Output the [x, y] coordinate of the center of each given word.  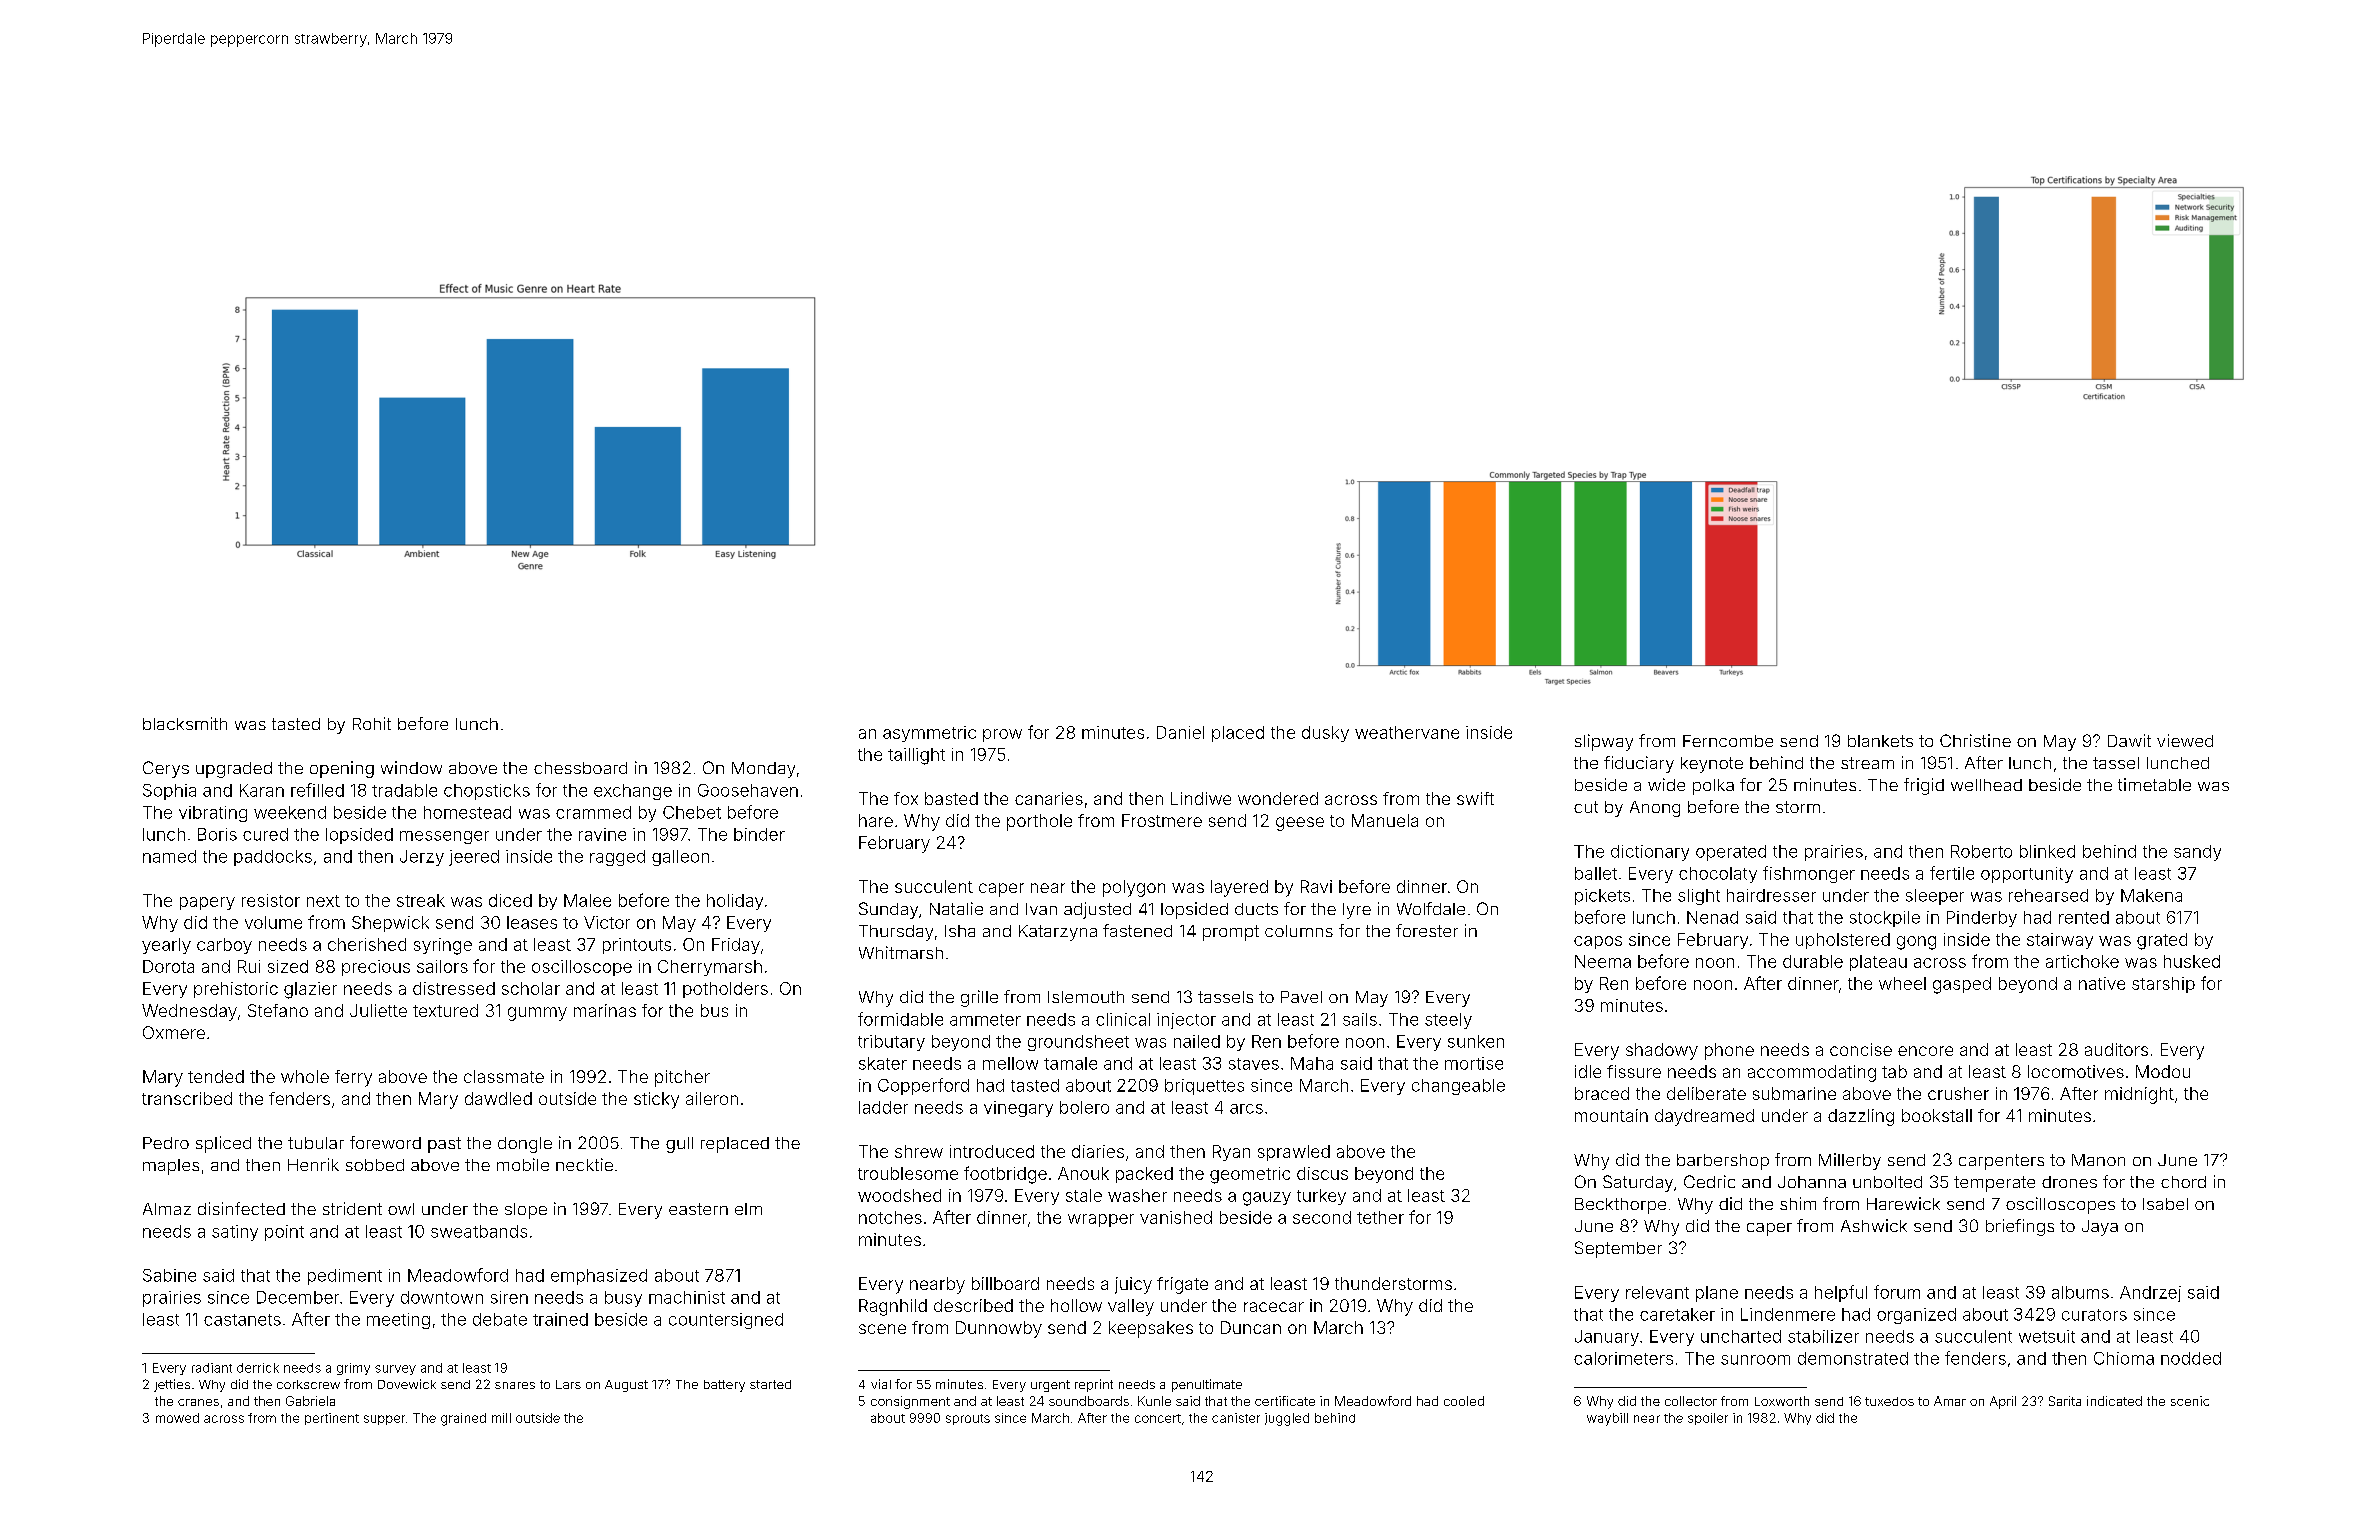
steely [1448, 1021]
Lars [568, 1384]
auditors [2116, 1049]
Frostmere [1162, 820]
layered [1239, 888]
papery [207, 903]
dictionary [1650, 853]
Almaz [167, 1209]
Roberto [1981, 851]
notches [890, 1217]
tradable [404, 790]
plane [1717, 1294]
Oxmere [174, 1032]
